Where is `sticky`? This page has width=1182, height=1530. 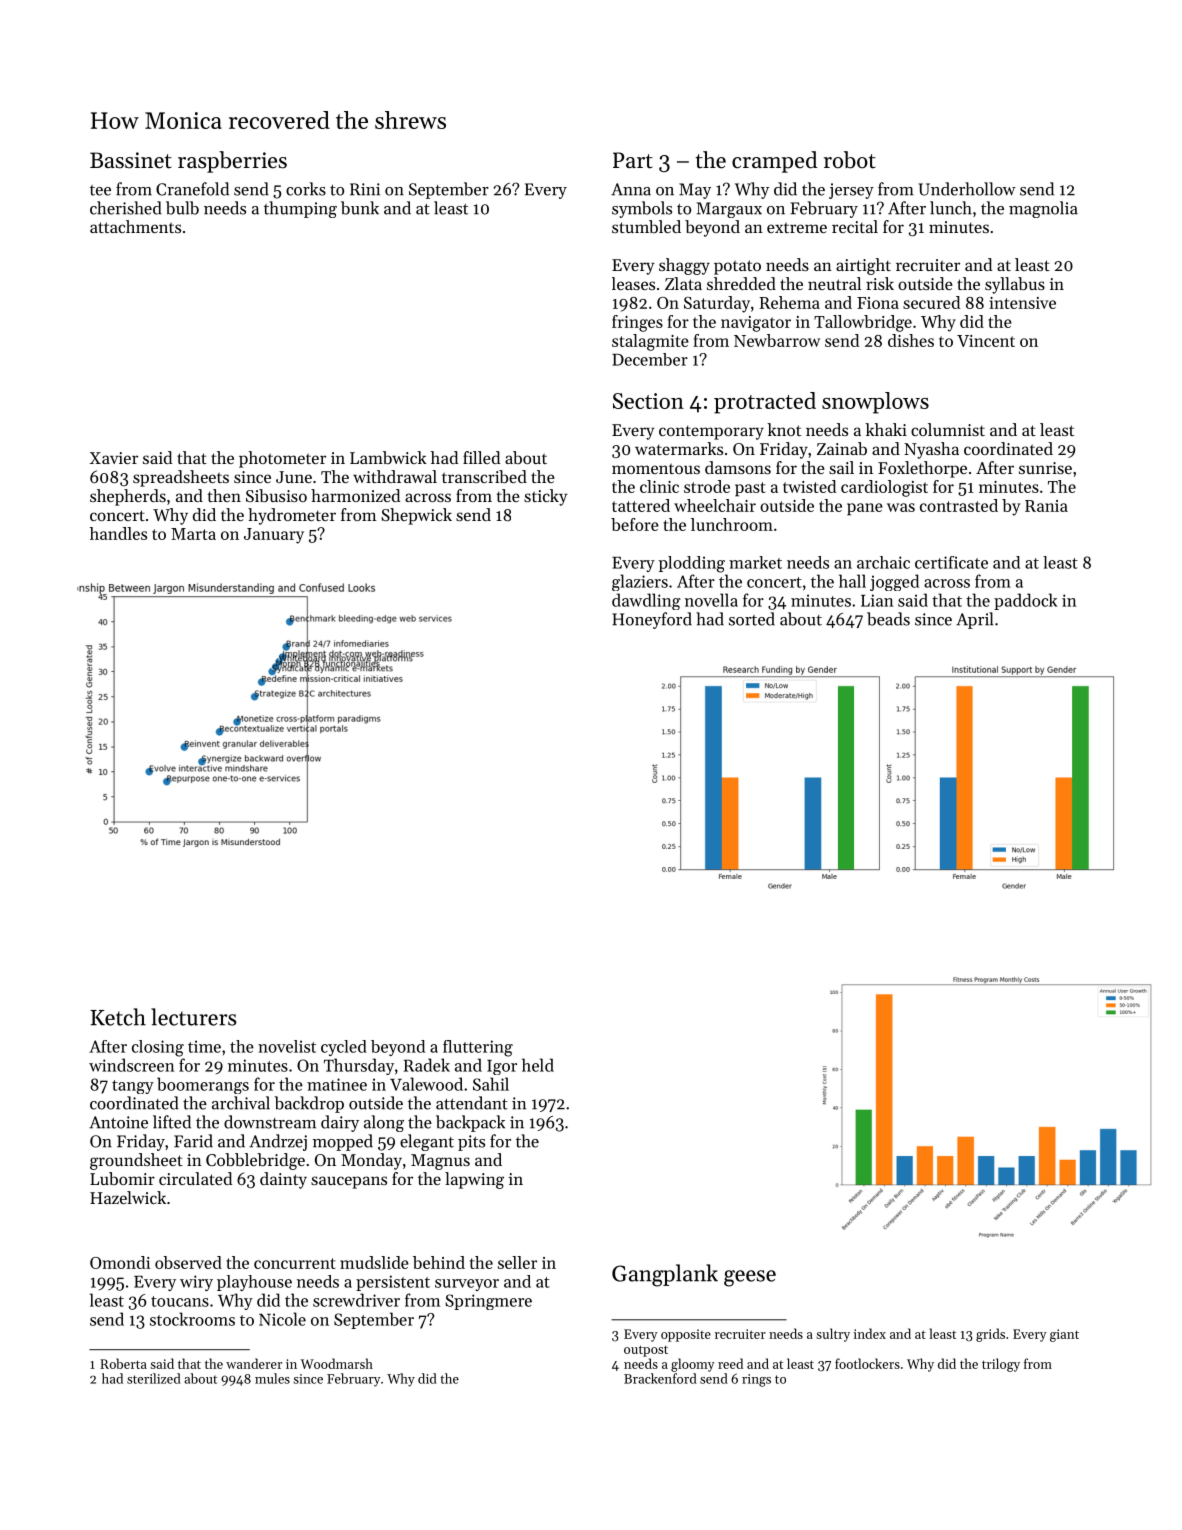 sticky is located at coordinates (545, 497).
